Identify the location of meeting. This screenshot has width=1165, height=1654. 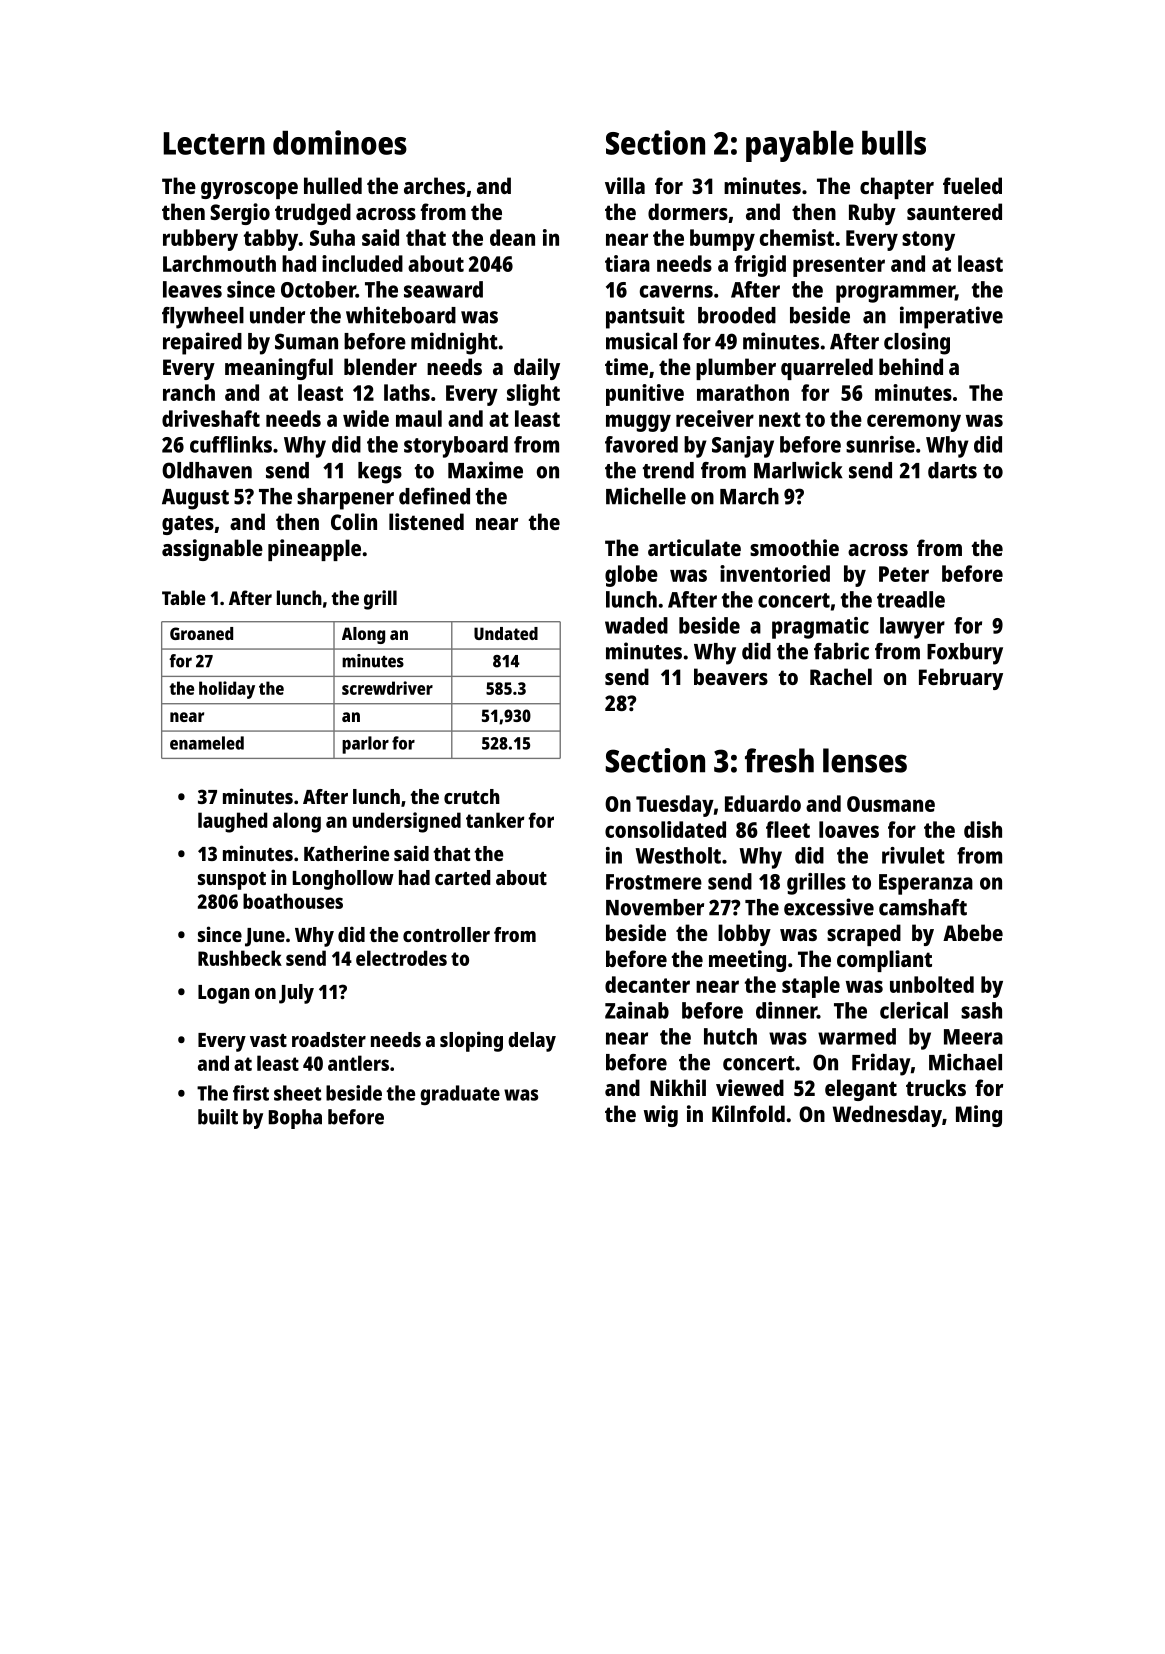
(747, 961).
